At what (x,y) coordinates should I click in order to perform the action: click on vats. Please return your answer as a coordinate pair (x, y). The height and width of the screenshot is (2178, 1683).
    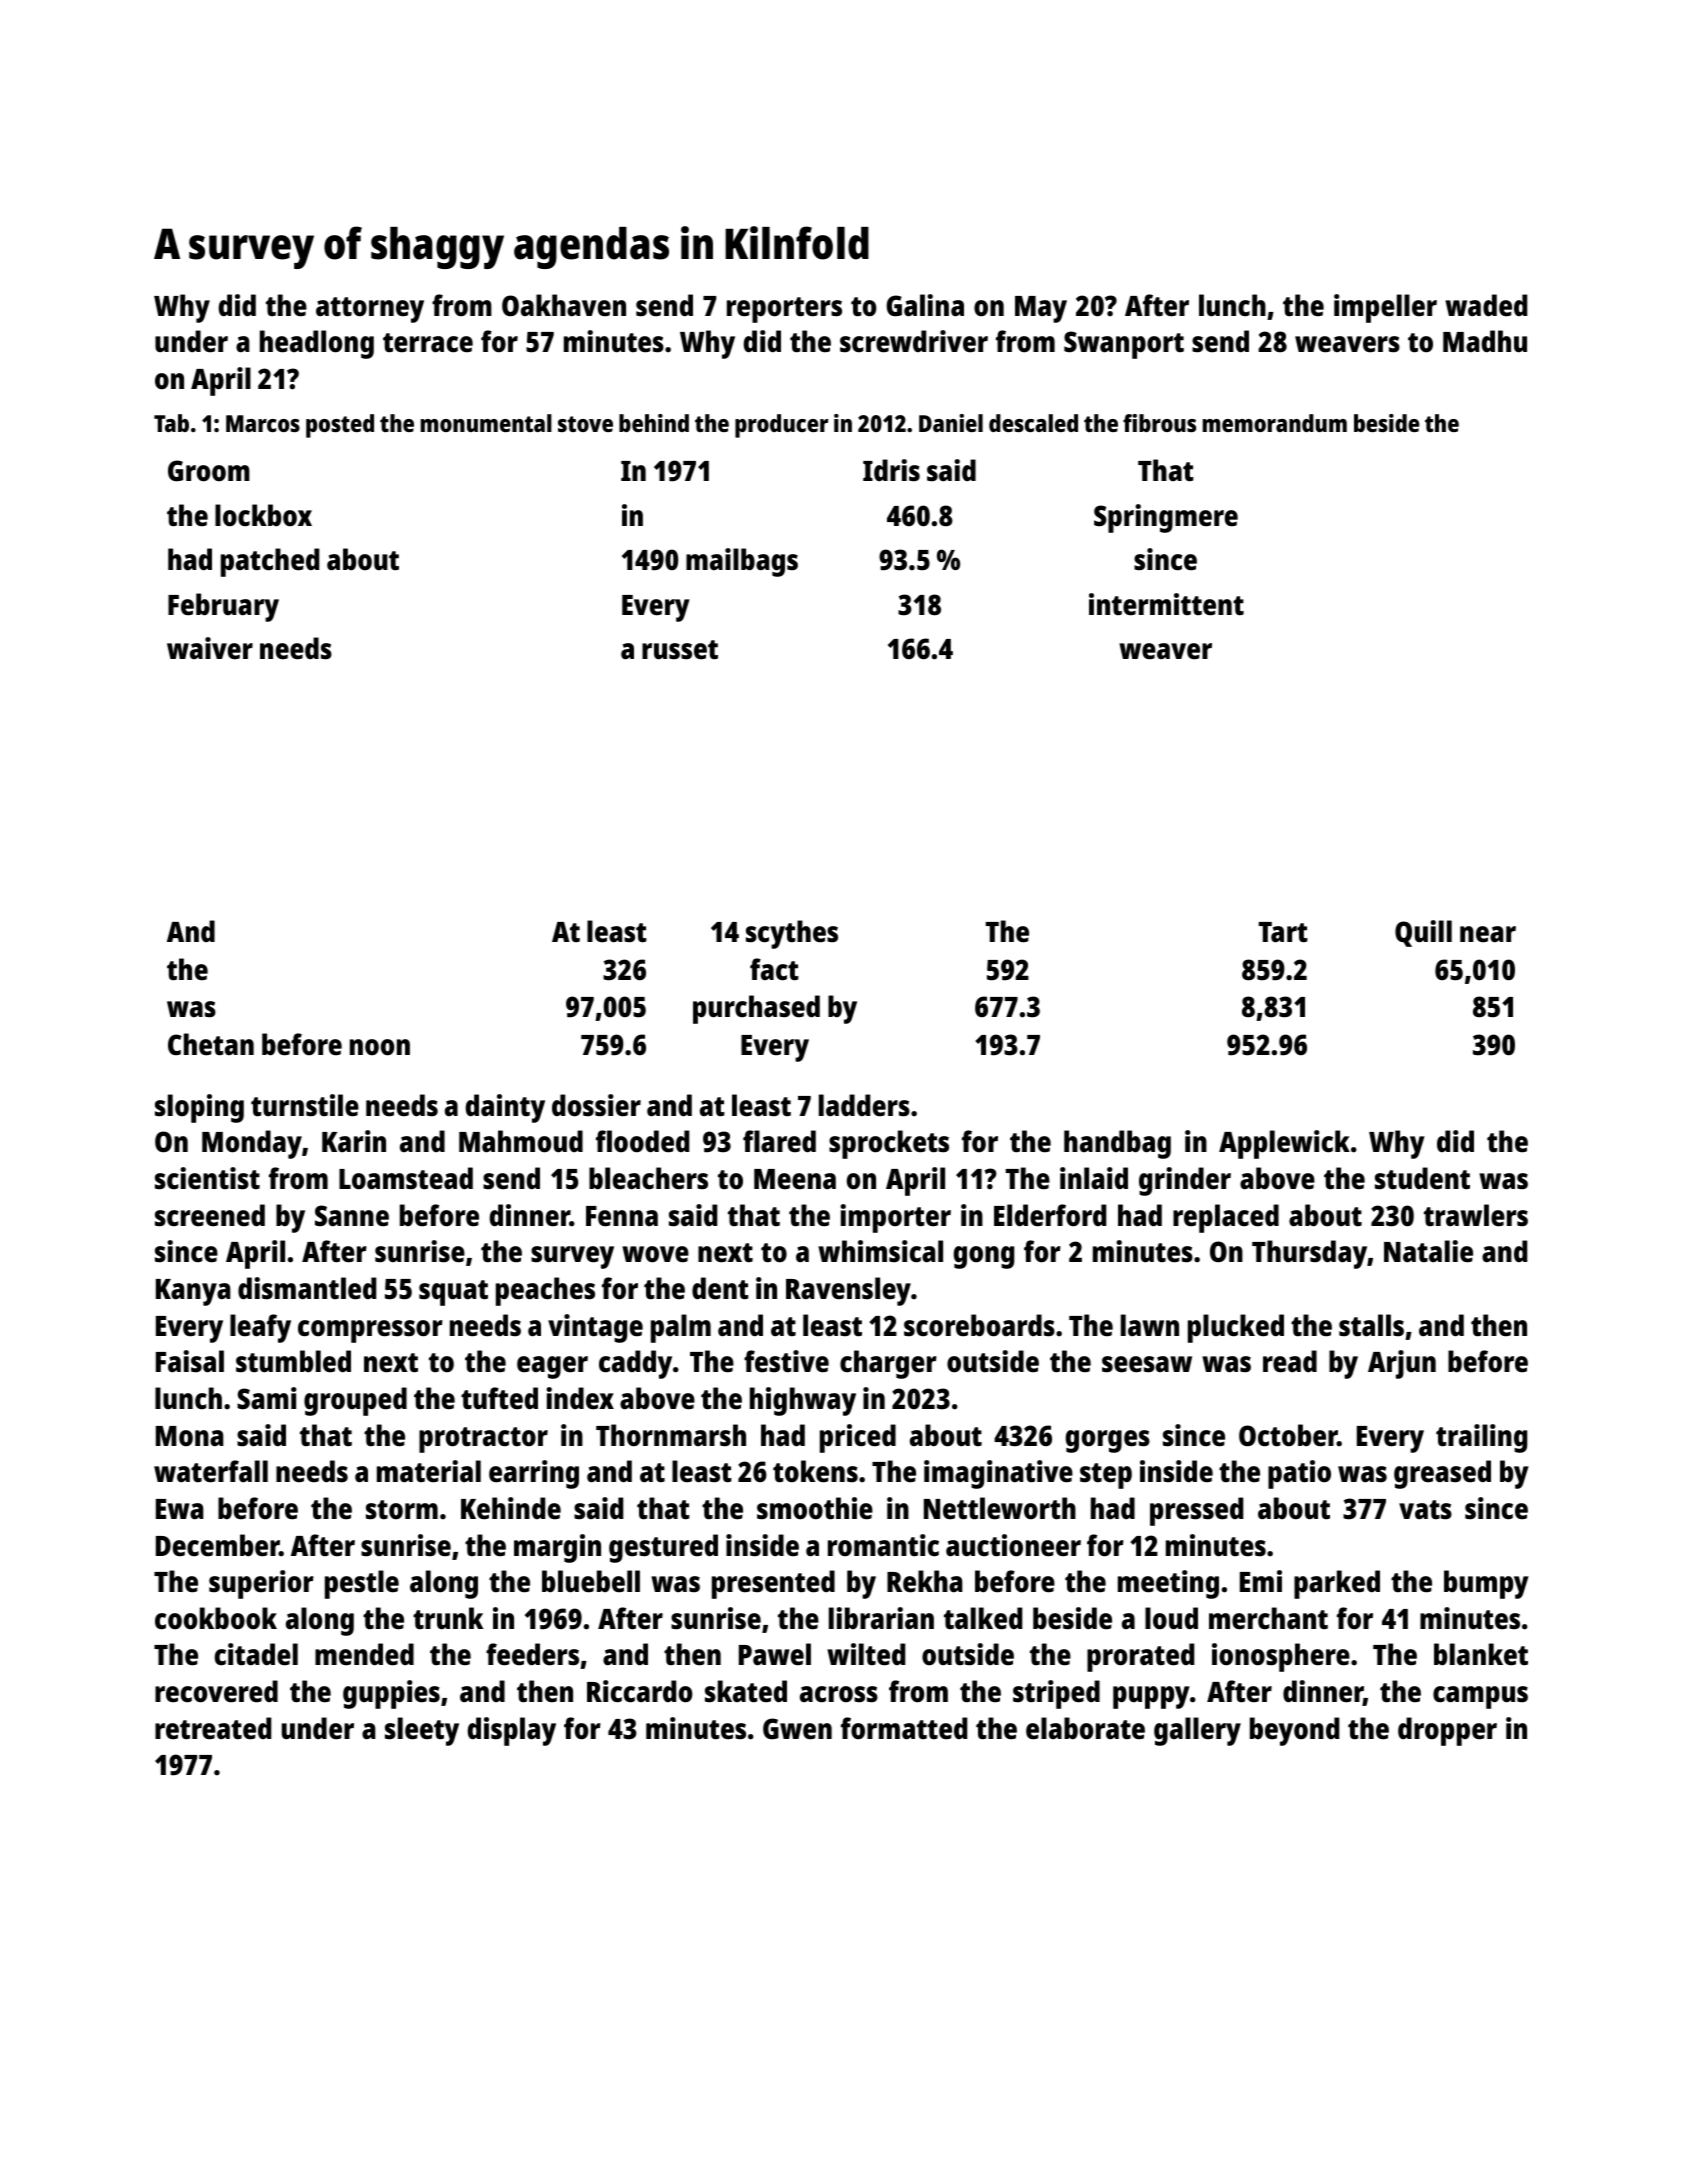
    Looking at the image, I should click on (1425, 1510).
